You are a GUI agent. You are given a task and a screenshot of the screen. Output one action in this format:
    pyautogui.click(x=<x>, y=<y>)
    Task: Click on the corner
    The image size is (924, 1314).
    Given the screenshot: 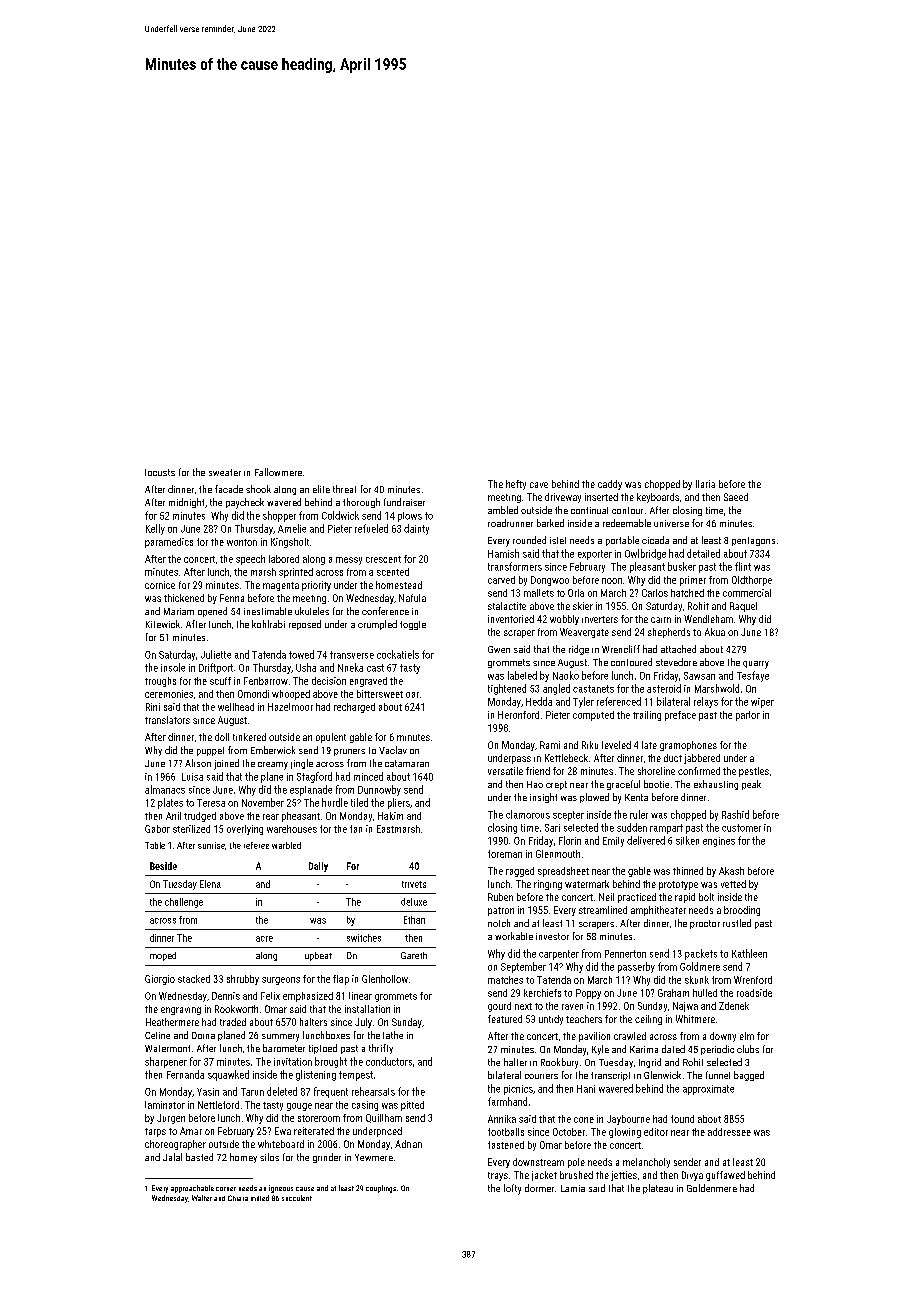 What is the action you would take?
    pyautogui.click(x=226, y=1189)
